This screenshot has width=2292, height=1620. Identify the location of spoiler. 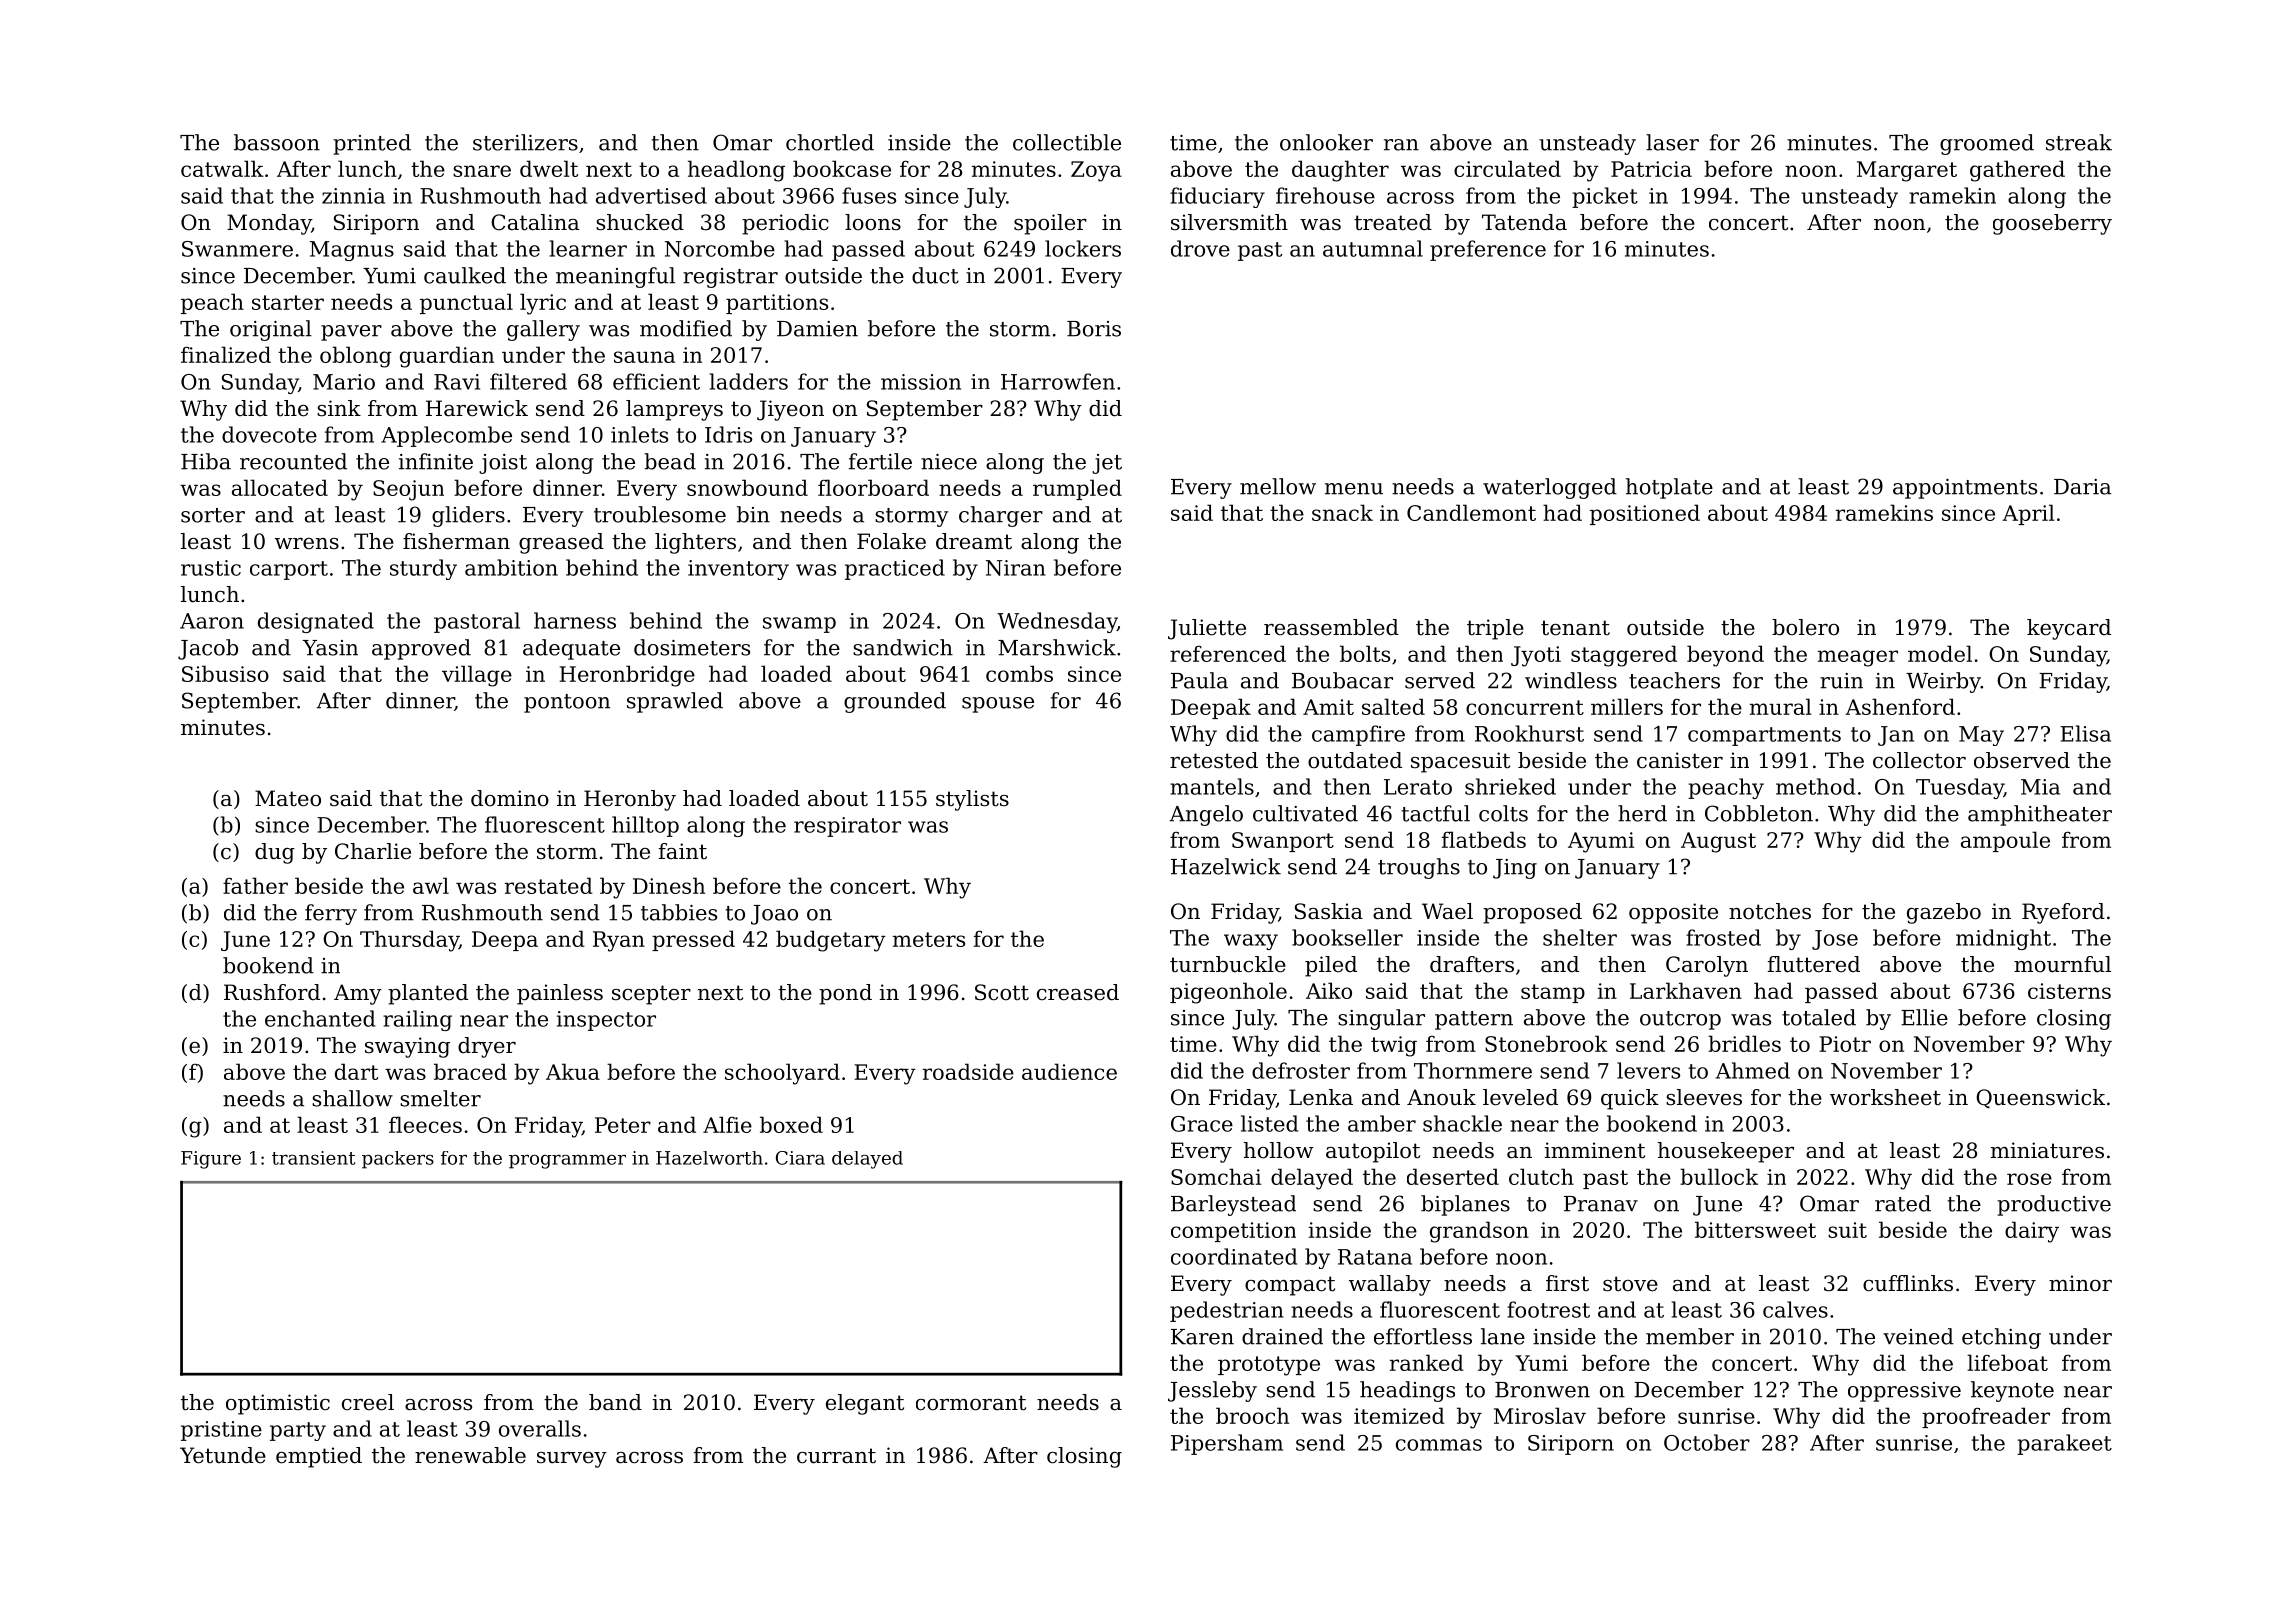
(1050, 224).
